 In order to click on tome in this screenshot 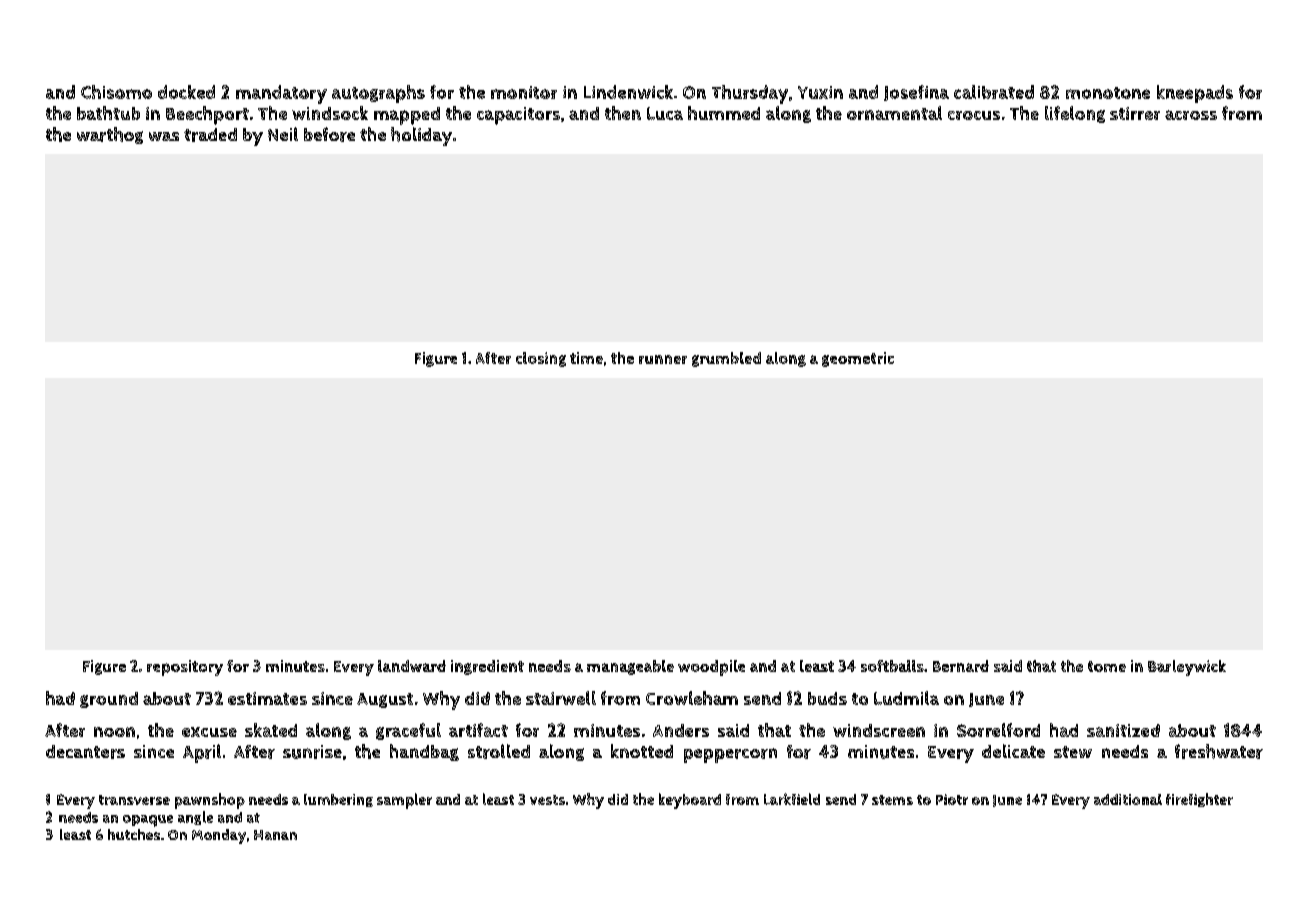, I will do `click(1107, 666)`.
